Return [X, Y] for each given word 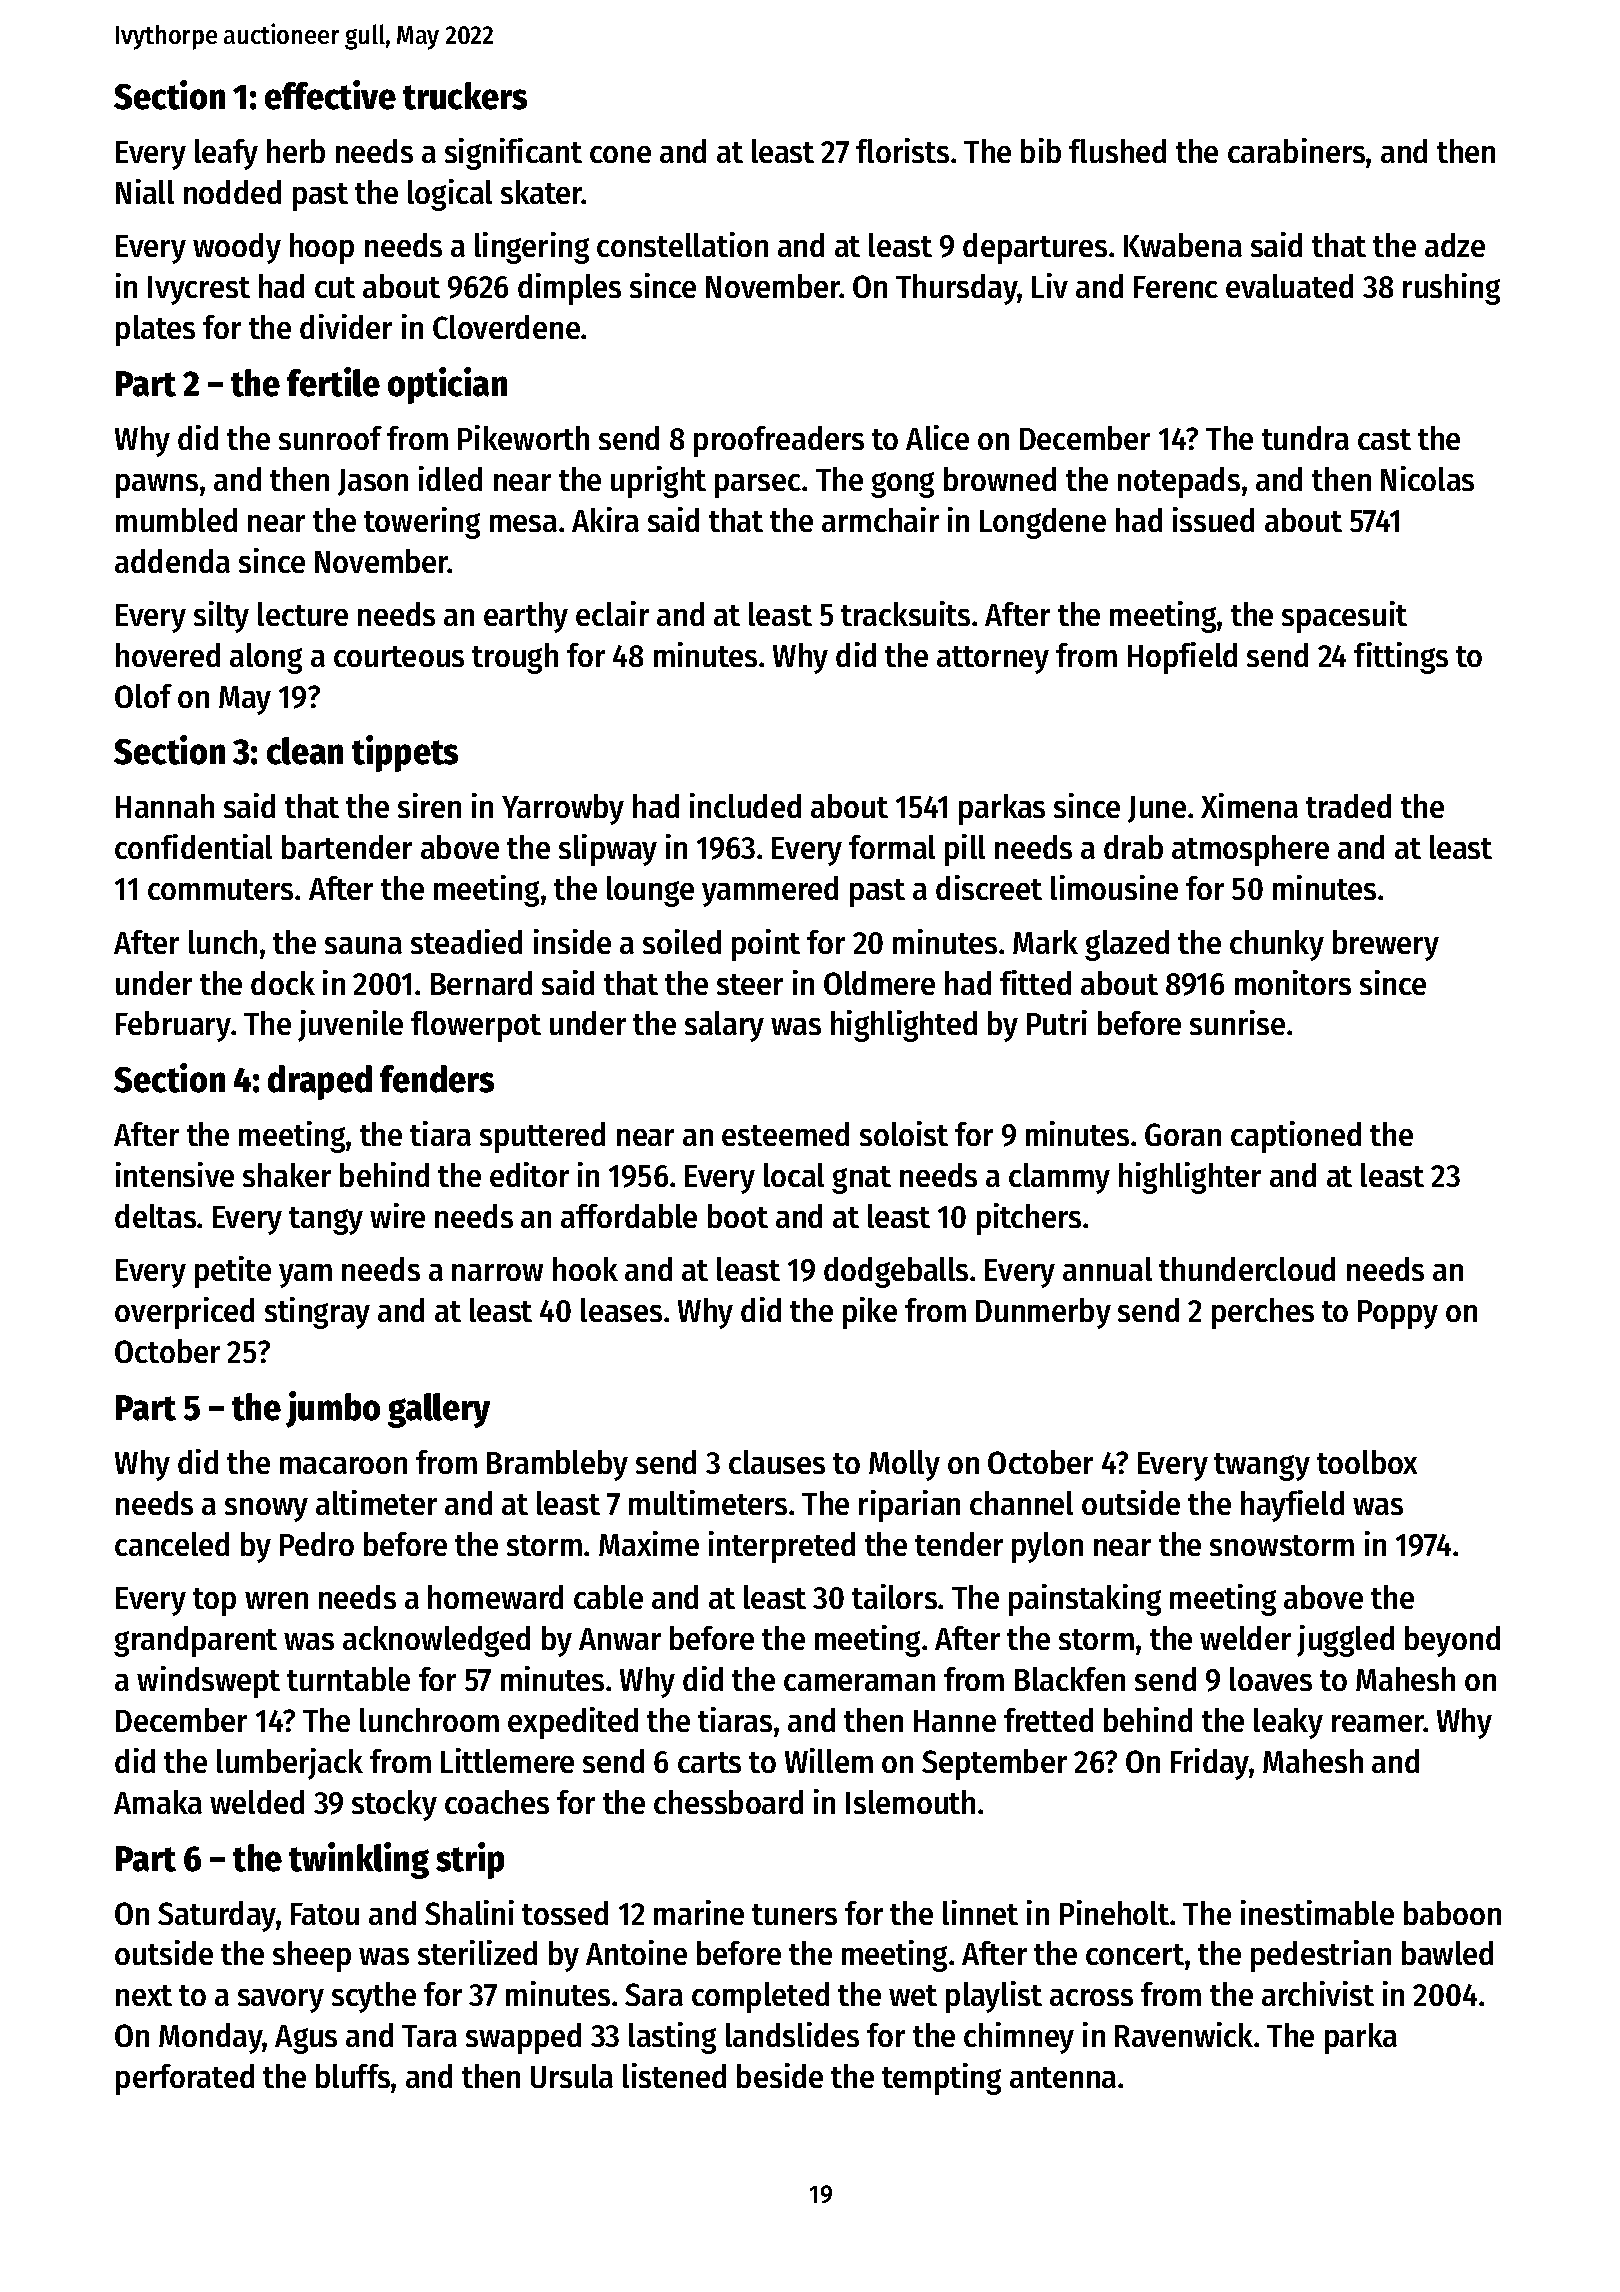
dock [283, 983]
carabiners [1296, 150]
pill [965, 850]
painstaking [1085, 1600]
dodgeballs [896, 1272]
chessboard [728, 1802]
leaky [1288, 1723]
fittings [1401, 658]
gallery [439, 1410]
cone [620, 154]
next [144, 1995]
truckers [465, 96]
